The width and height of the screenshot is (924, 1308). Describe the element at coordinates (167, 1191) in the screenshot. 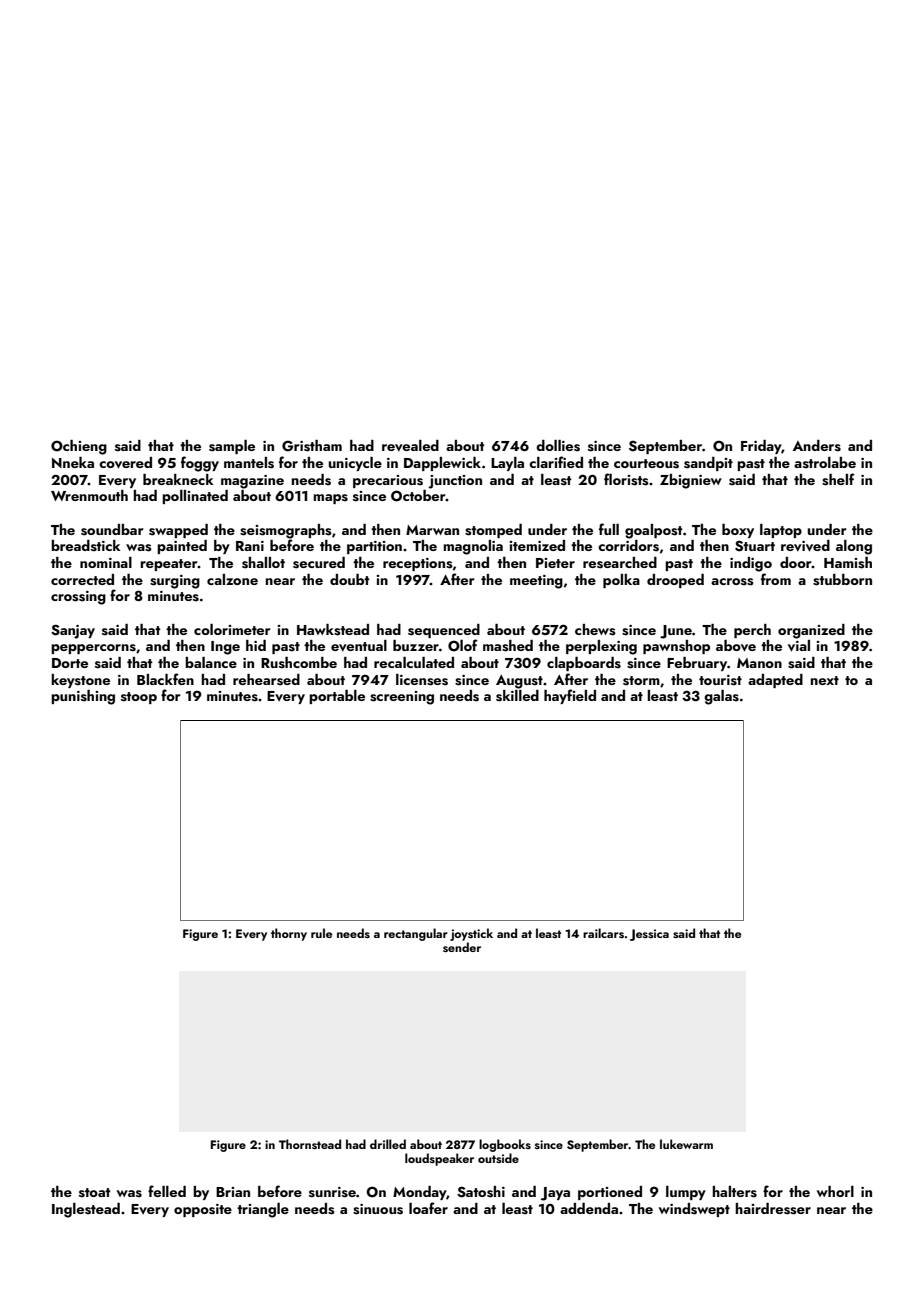

I see `felled` at that location.
